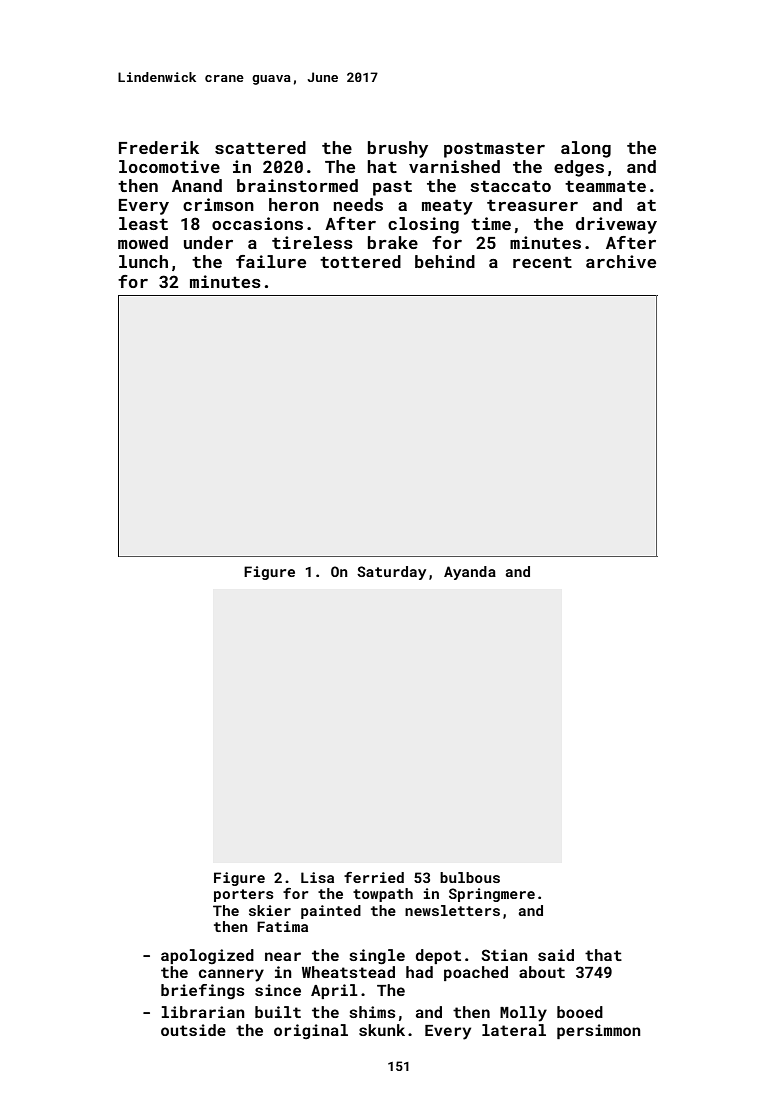 The width and height of the screenshot is (775, 1100). Describe the element at coordinates (270, 910) in the screenshot. I see `skier` at that location.
